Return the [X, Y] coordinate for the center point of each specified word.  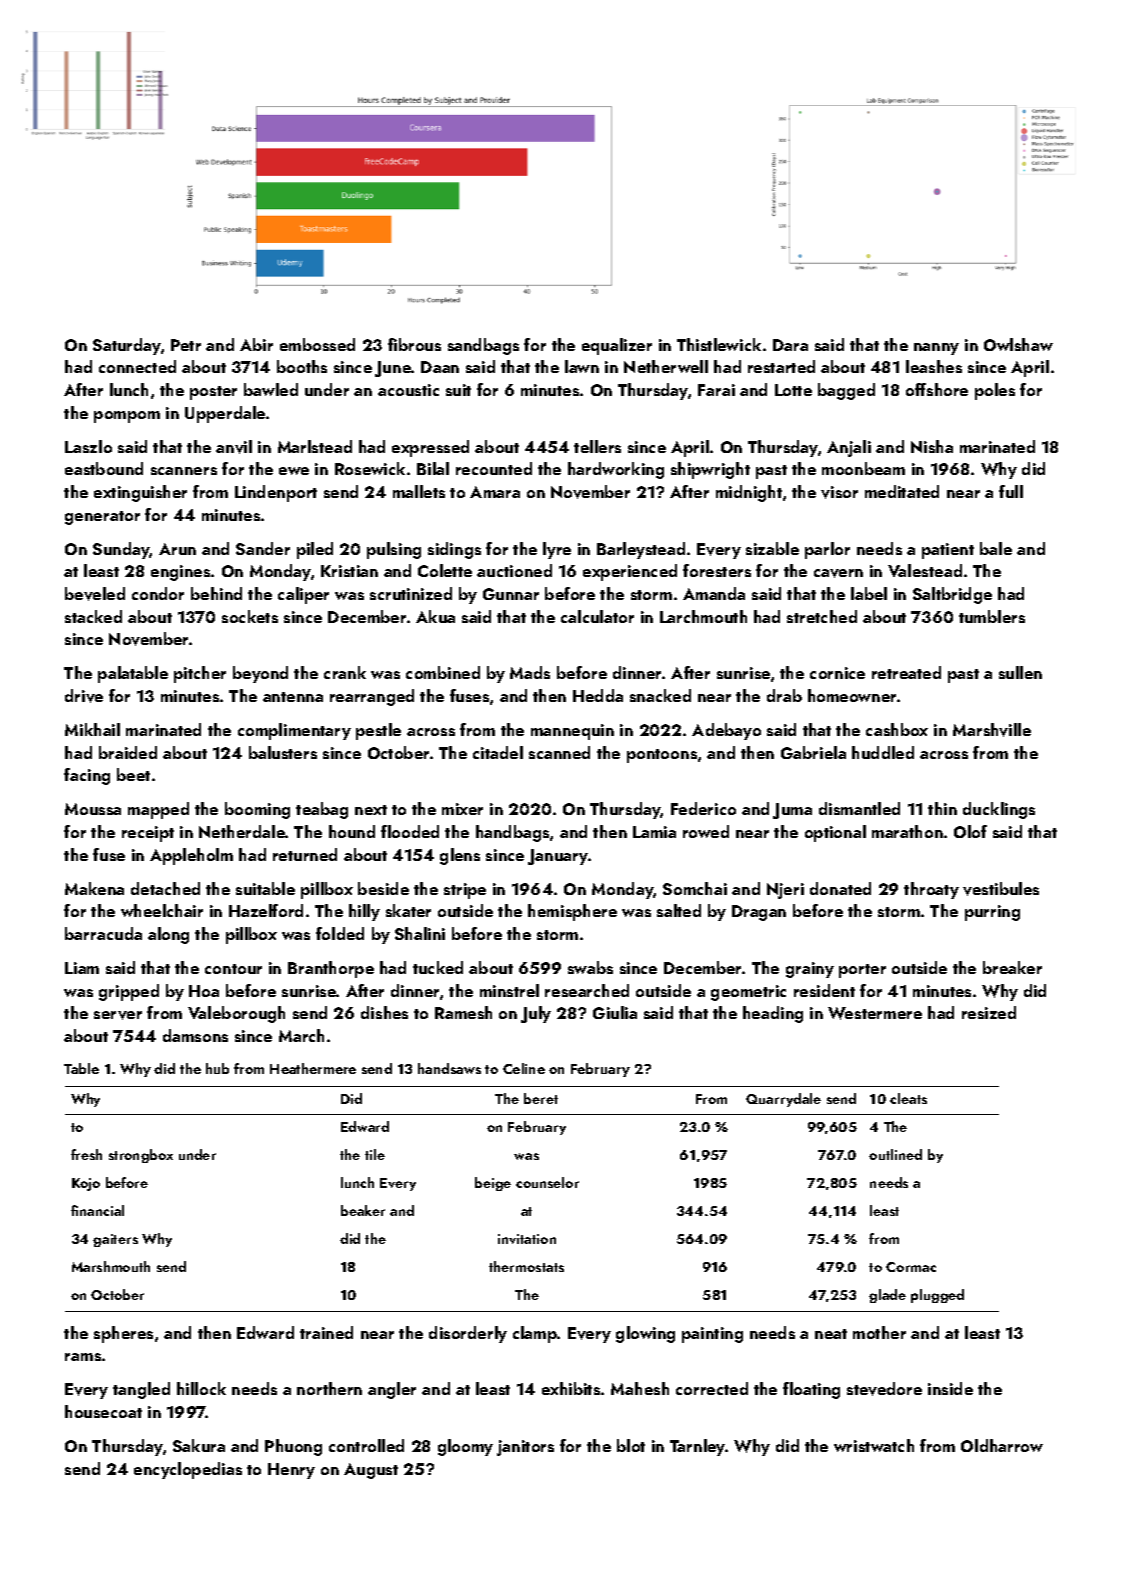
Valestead [925, 570]
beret [541, 1098]
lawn [582, 366]
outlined [895, 1154]
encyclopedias [188, 1470]
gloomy [465, 1447]
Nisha [932, 446]
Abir [256, 344]
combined [443, 672]
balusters [283, 752]
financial [97, 1210]
